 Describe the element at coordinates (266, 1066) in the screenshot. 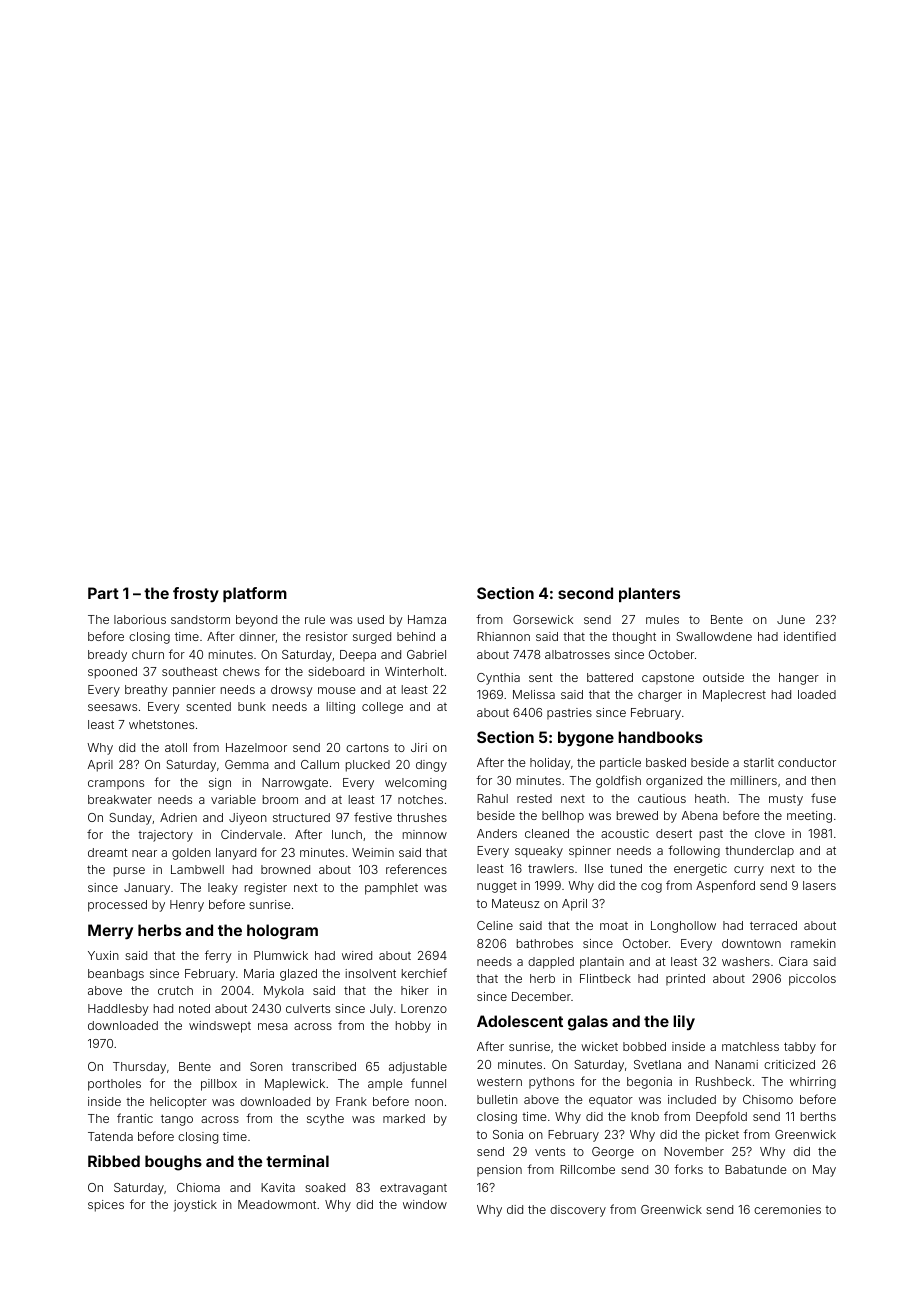

I see `Soren` at that location.
